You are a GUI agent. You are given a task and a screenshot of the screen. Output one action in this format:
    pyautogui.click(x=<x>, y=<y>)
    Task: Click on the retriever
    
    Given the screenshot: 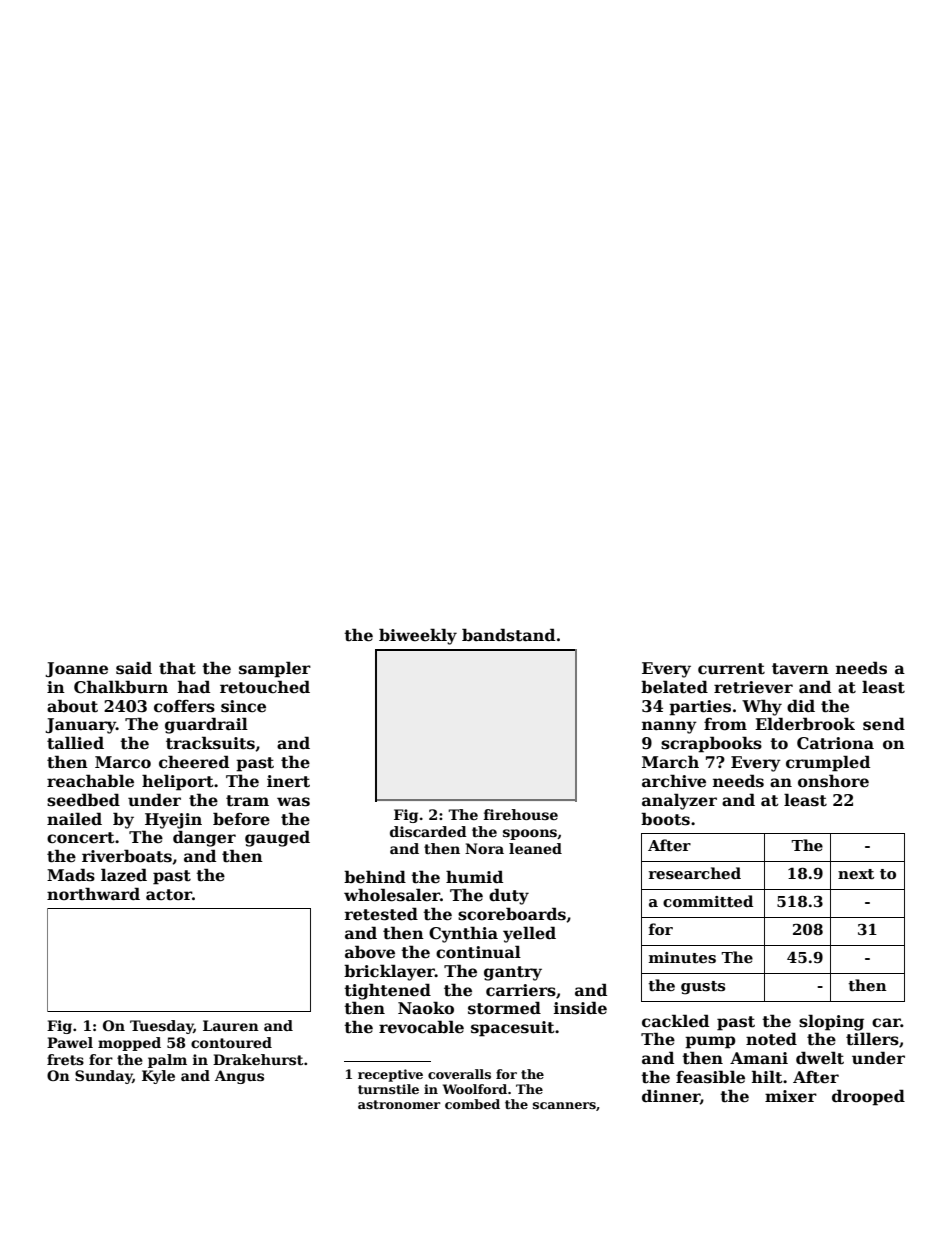 What is the action you would take?
    pyautogui.click(x=753, y=687)
